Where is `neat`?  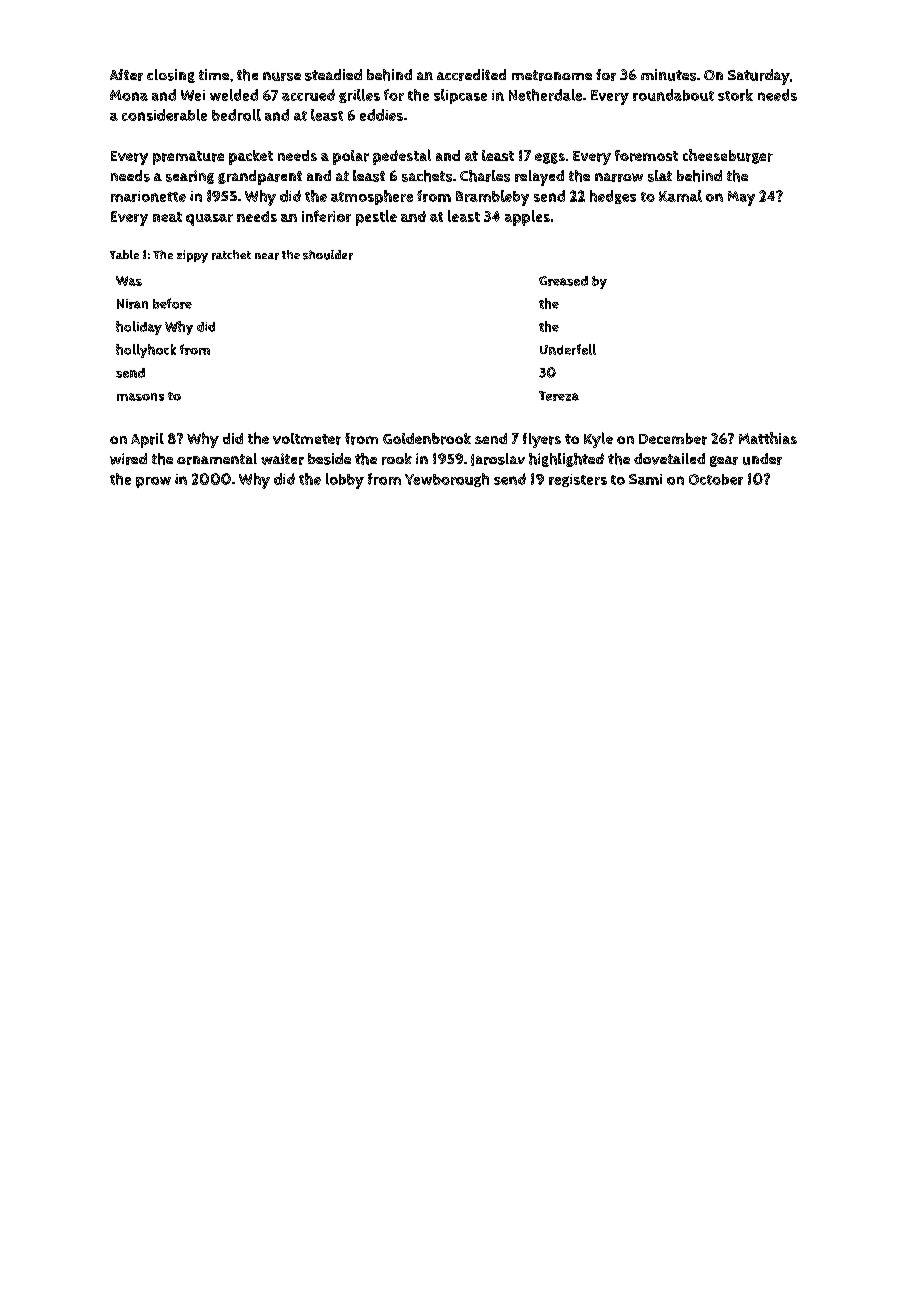
neat is located at coordinates (167, 217).
